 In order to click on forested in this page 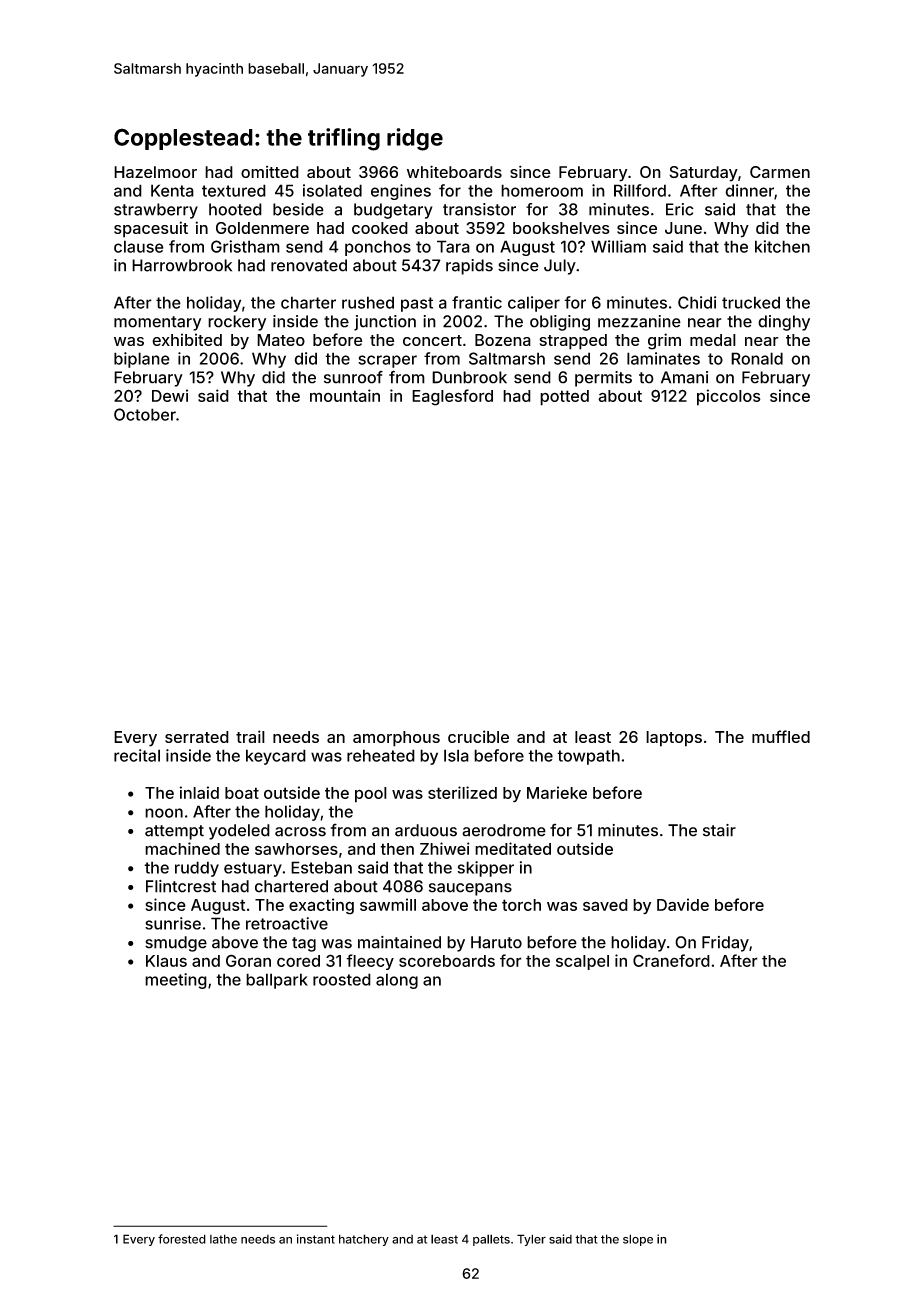, I will do `click(182, 1239)`.
